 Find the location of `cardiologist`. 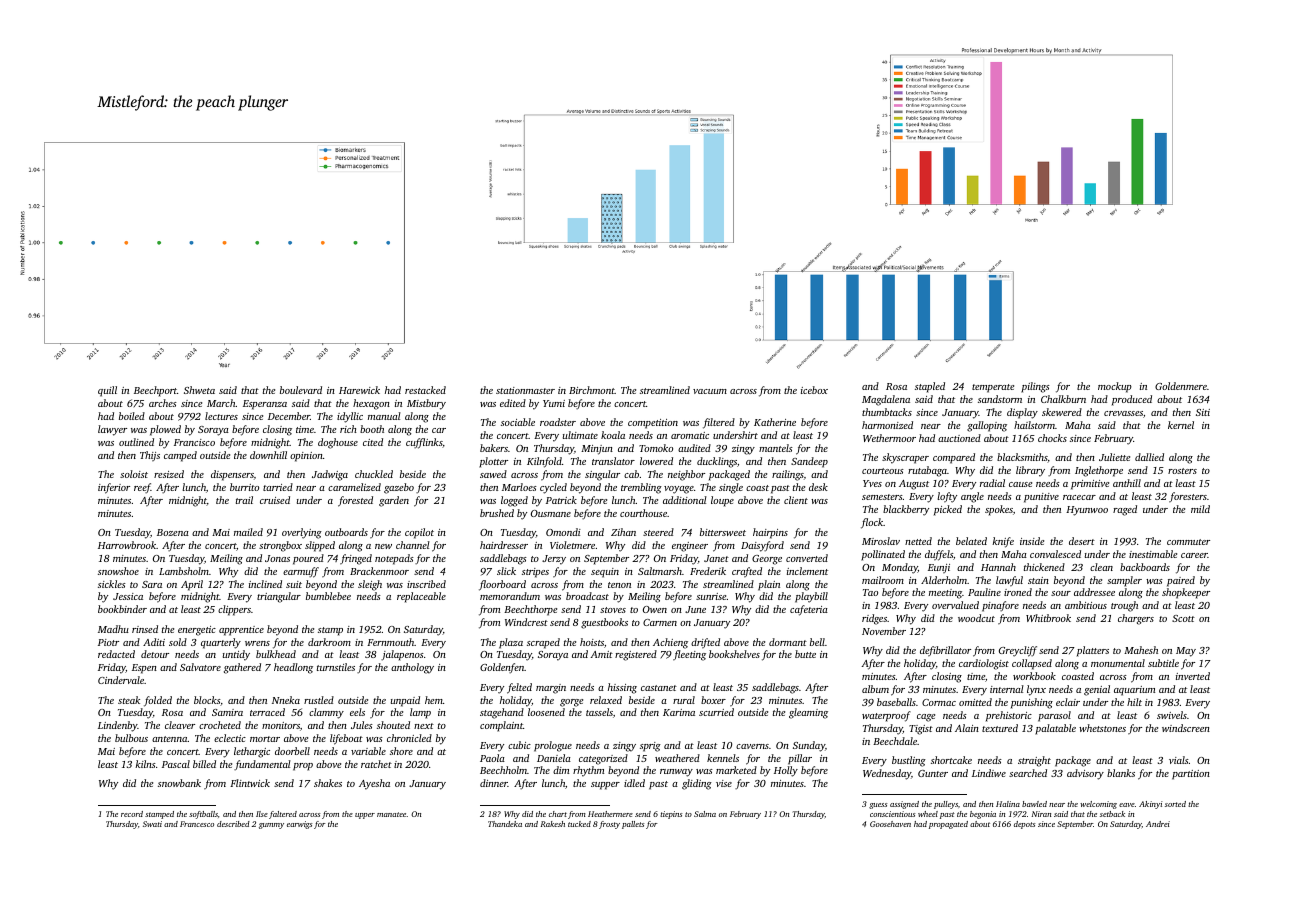

cardiologist is located at coordinates (984, 664).
